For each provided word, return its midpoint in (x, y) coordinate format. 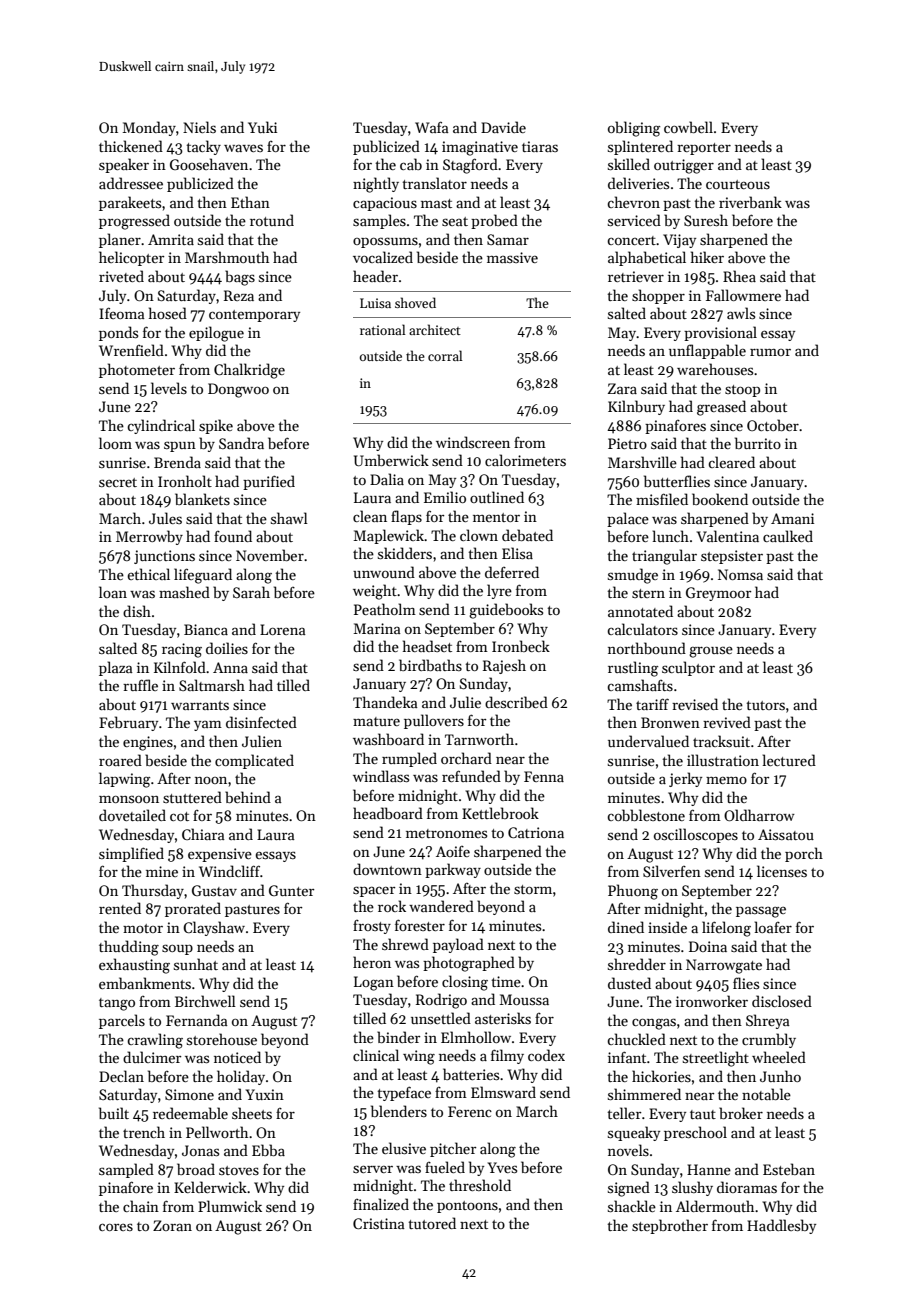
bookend (720, 499)
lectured (789, 760)
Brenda (177, 462)
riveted (121, 276)
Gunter (291, 890)
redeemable (190, 1113)
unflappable (707, 351)
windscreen (473, 442)
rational (383, 329)
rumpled (409, 759)
